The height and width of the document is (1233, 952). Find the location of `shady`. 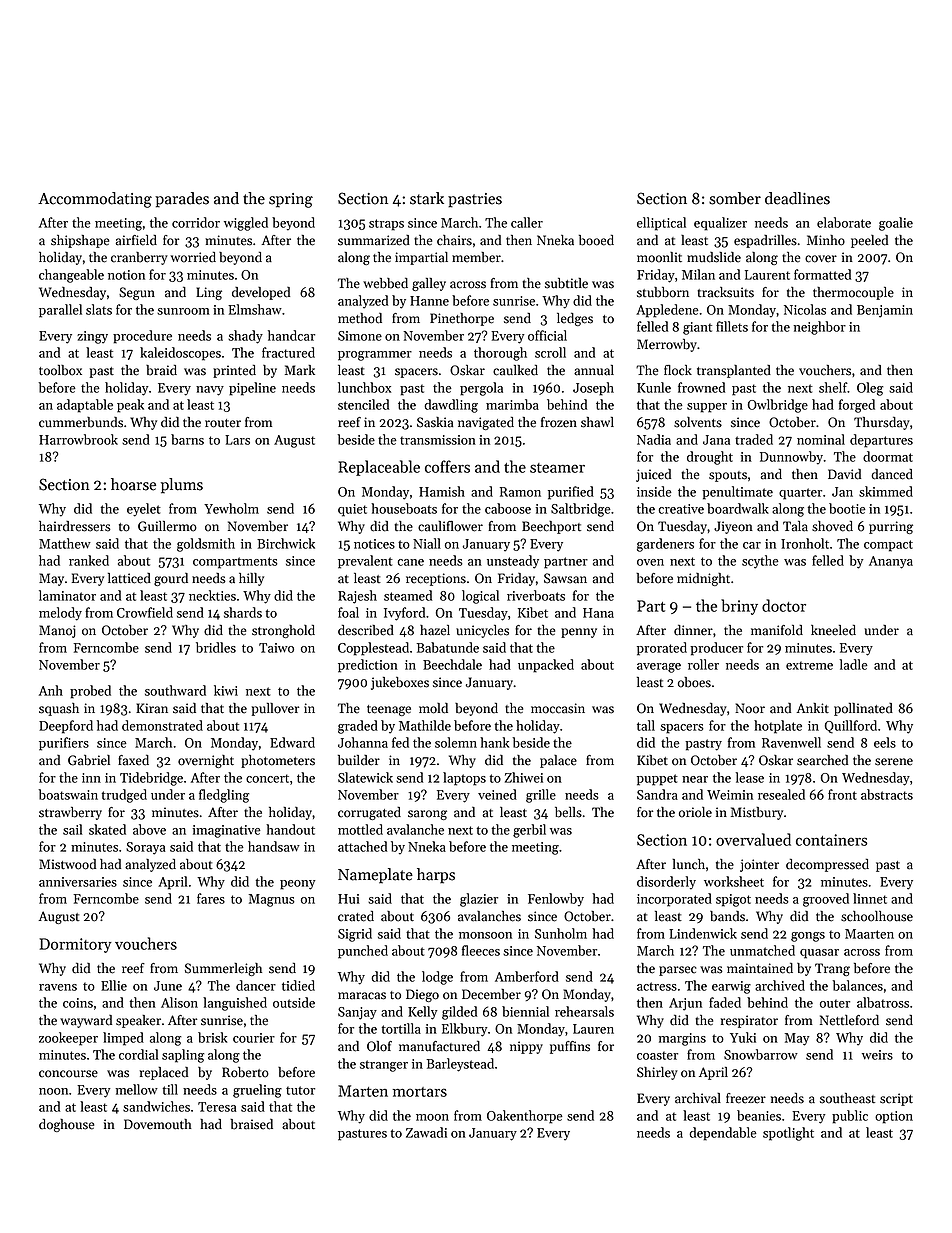

shady is located at coordinates (245, 337).
